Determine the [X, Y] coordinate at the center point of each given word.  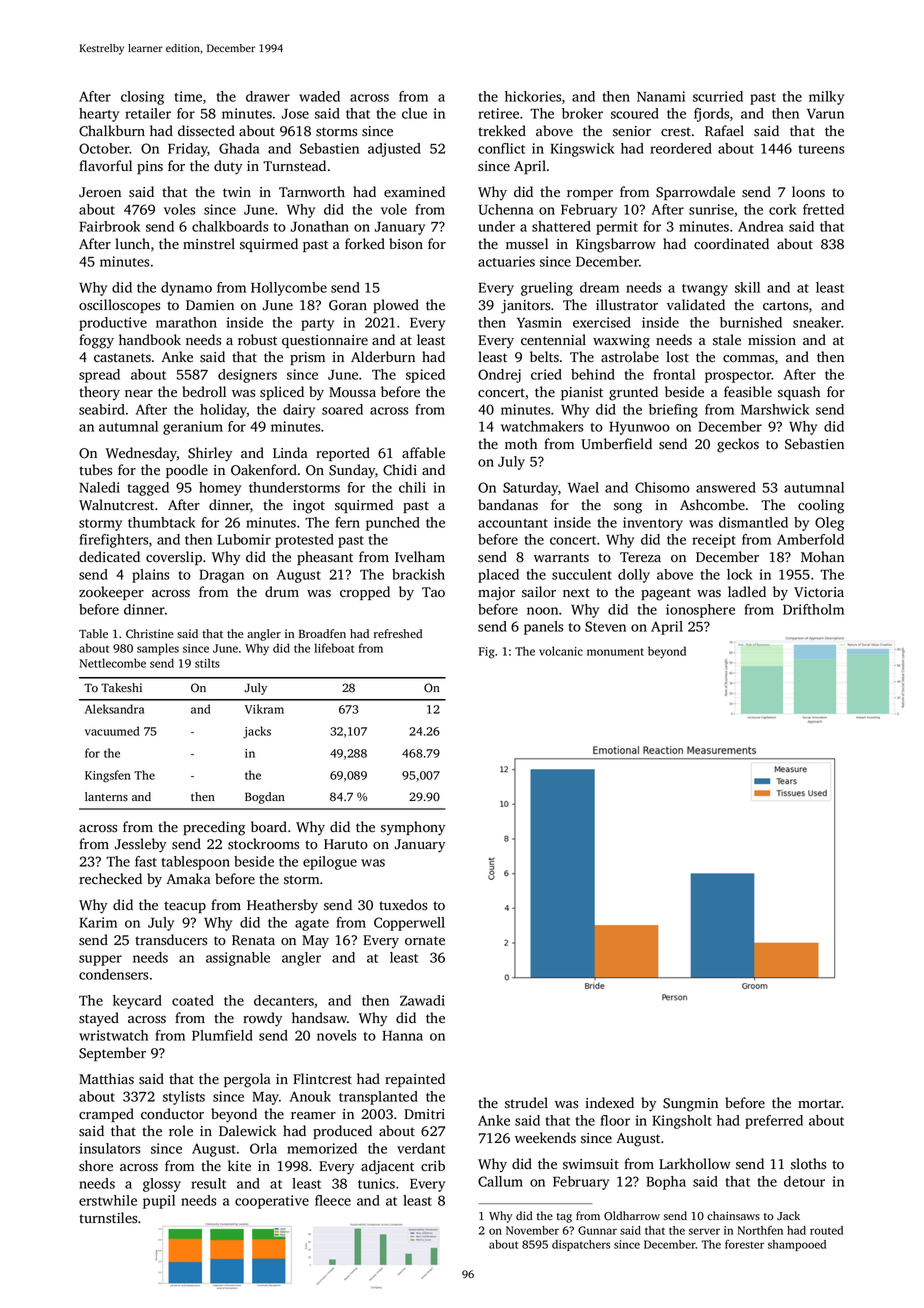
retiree [498, 113]
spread [99, 376]
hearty [99, 115]
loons [808, 192]
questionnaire [325, 341]
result [208, 1183]
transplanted [378, 1098]
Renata [253, 940]
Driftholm [813, 609]
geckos [738, 445]
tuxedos [403, 905]
